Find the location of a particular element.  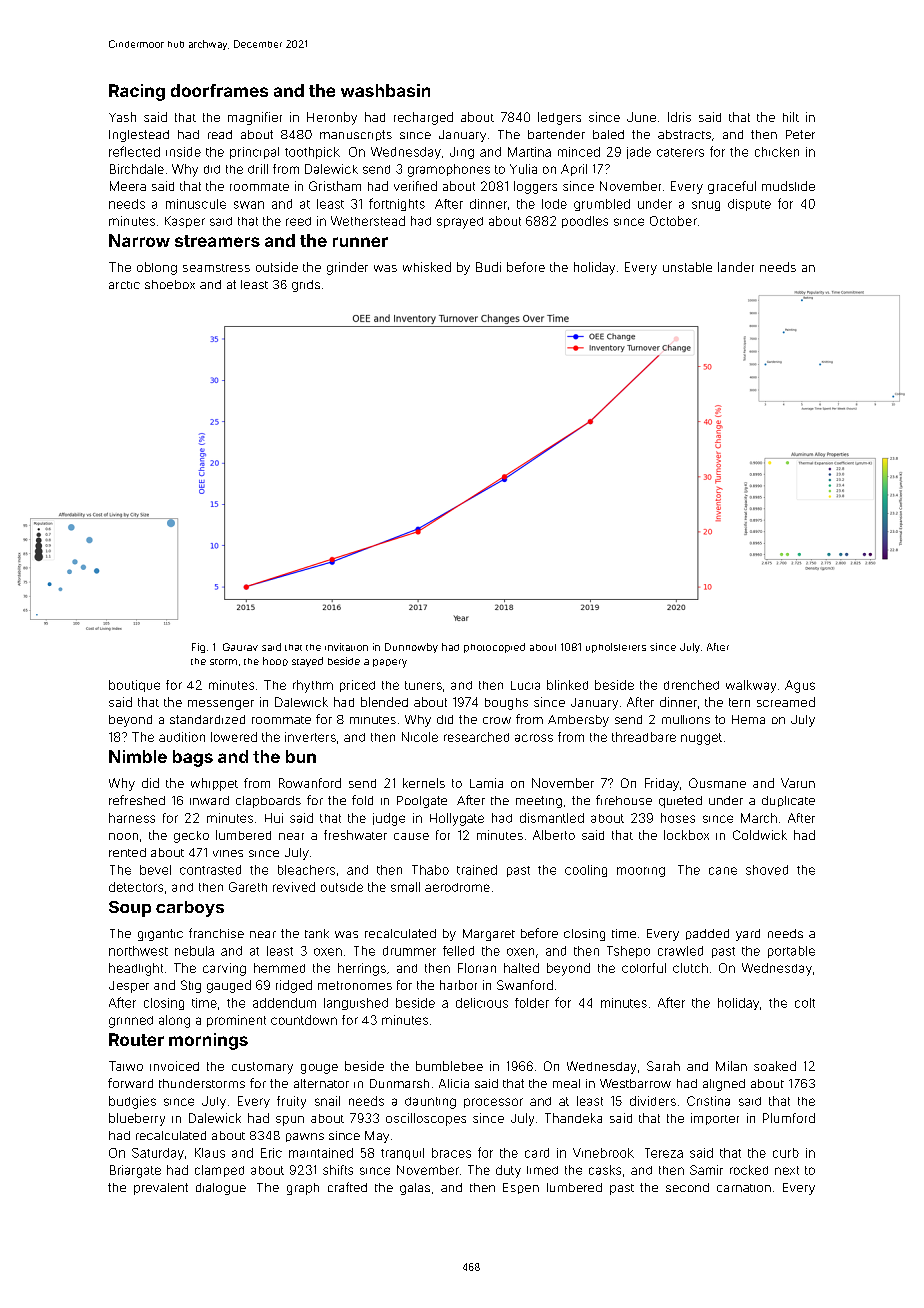

prevalent is located at coordinates (161, 1189).
